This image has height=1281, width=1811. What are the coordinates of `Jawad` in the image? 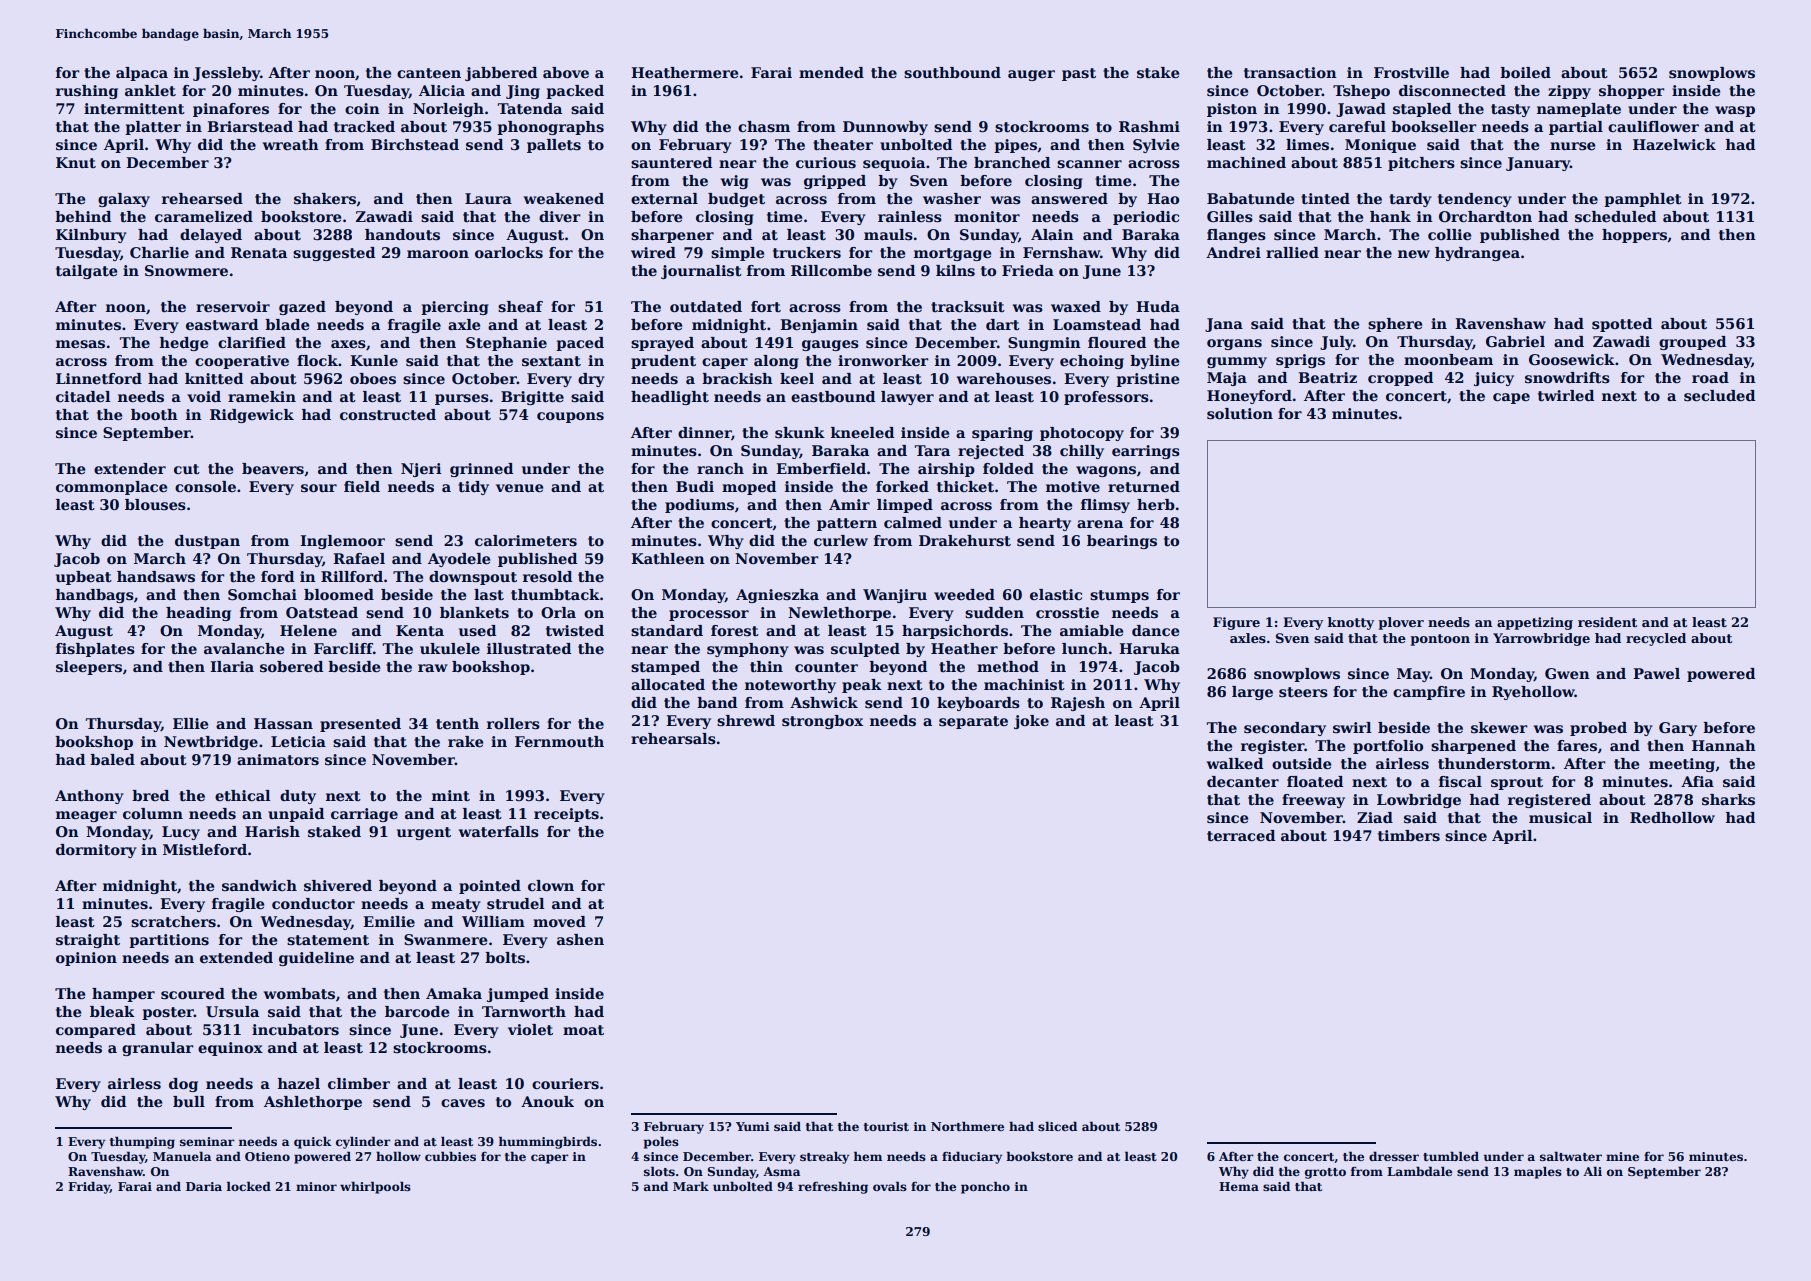 It's located at (1361, 110).
